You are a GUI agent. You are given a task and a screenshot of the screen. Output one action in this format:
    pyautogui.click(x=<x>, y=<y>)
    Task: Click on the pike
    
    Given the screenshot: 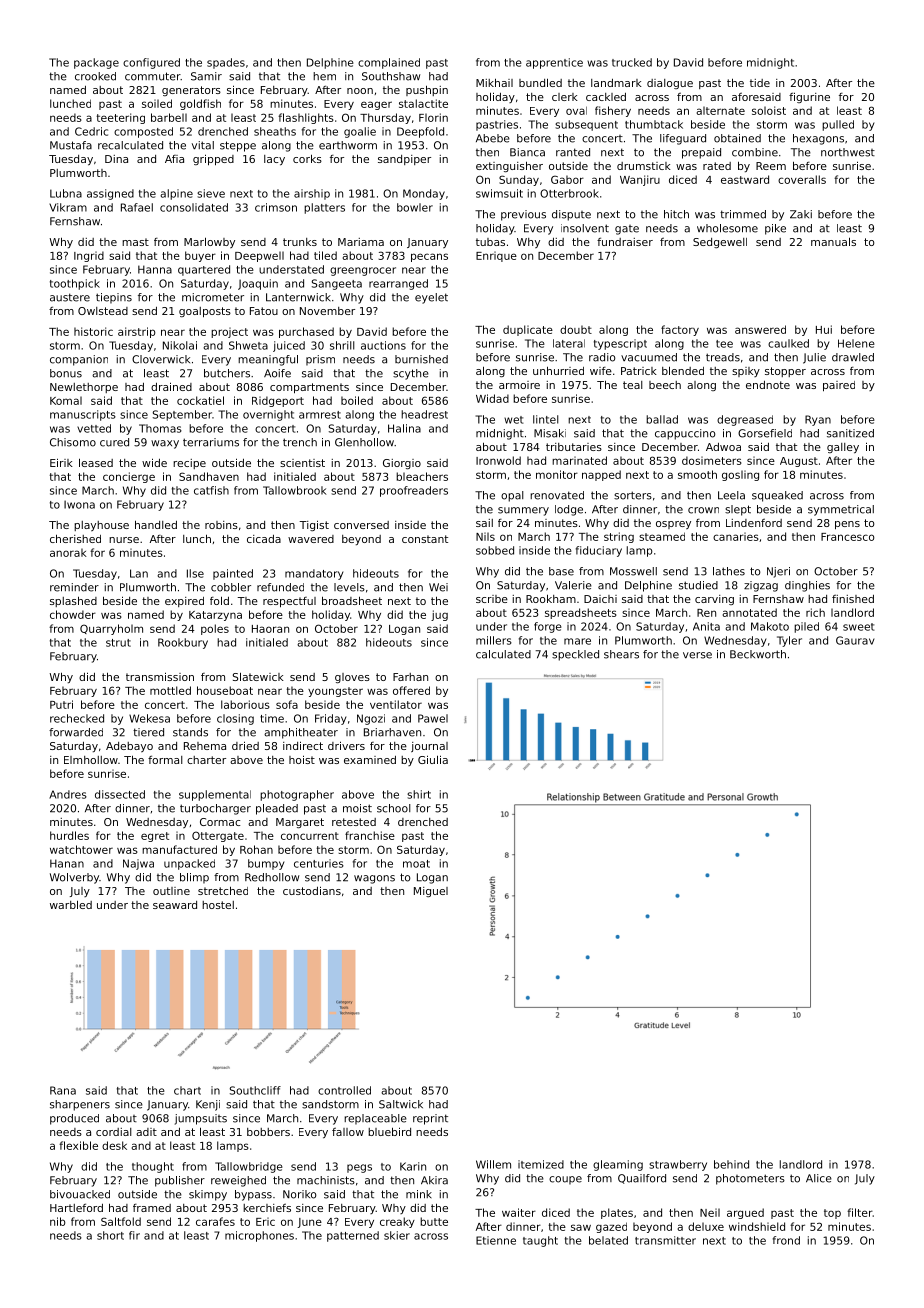 What is the action you would take?
    pyautogui.click(x=775, y=229)
